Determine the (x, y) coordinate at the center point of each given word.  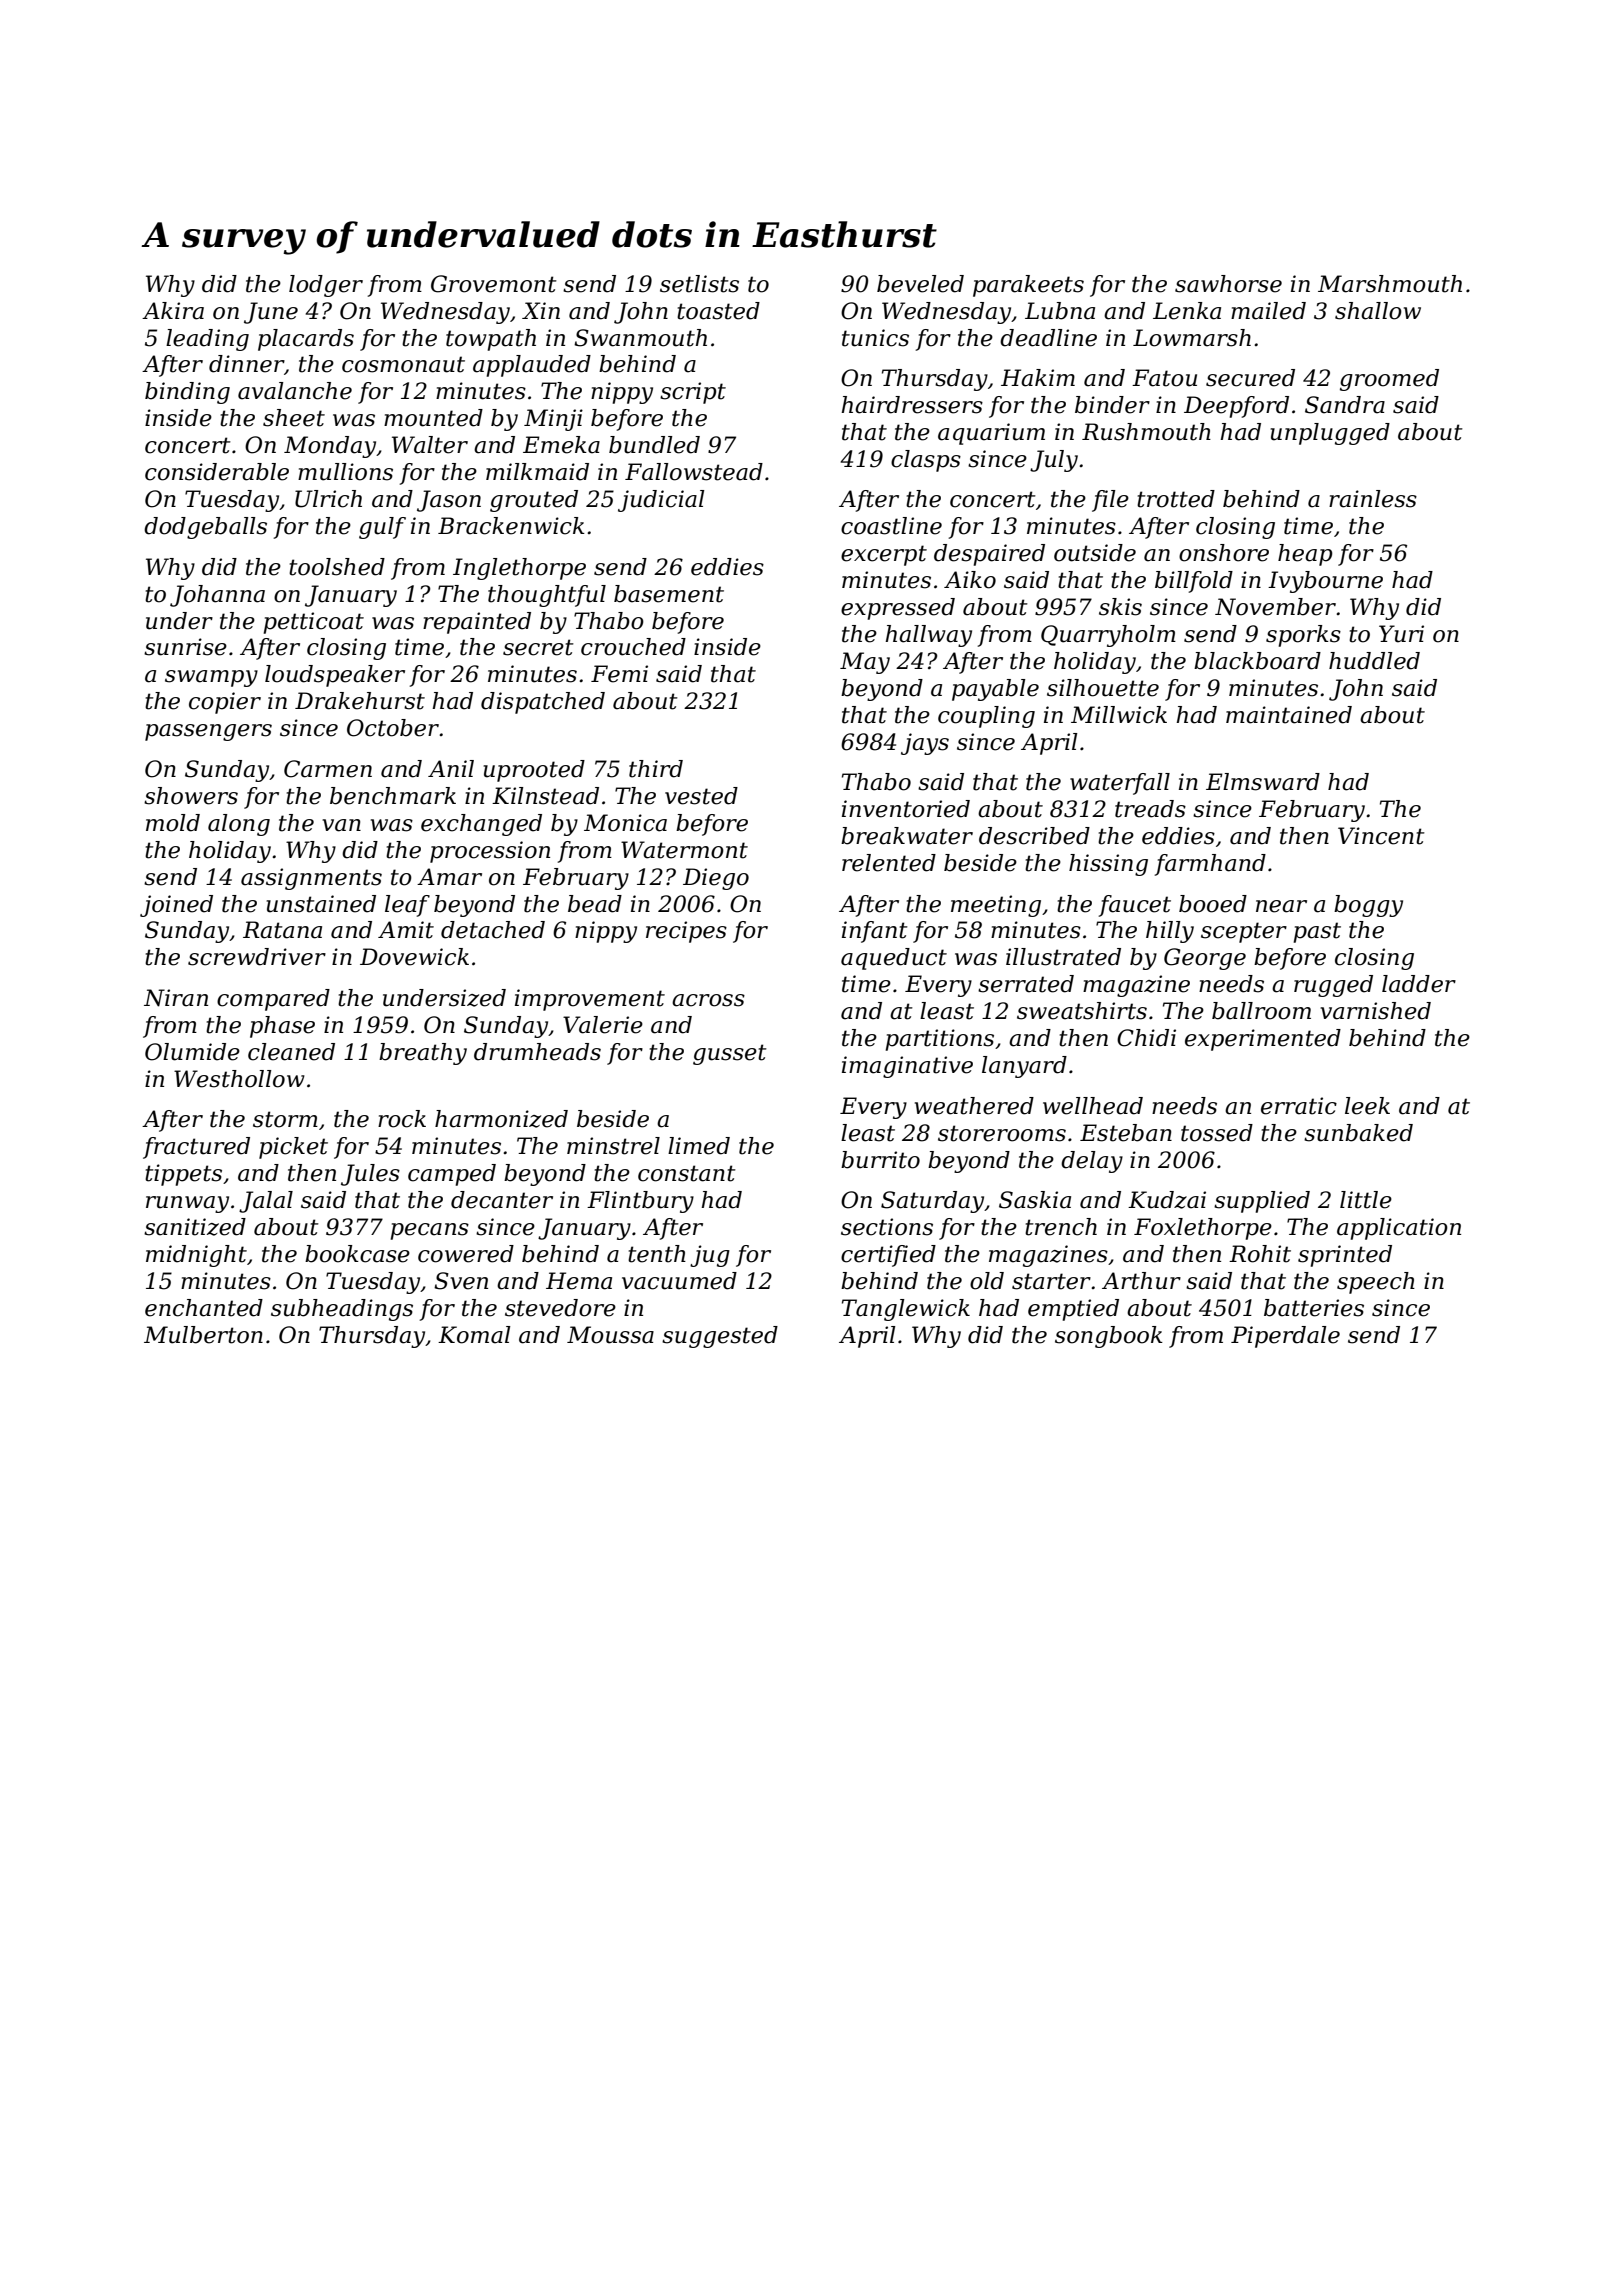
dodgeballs (205, 528)
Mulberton (203, 1335)
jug (710, 1256)
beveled (920, 284)
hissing (1108, 865)
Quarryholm (1108, 636)
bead (595, 904)
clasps (926, 461)
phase (282, 1027)
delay (1092, 1162)
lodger (326, 286)
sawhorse (1228, 284)
